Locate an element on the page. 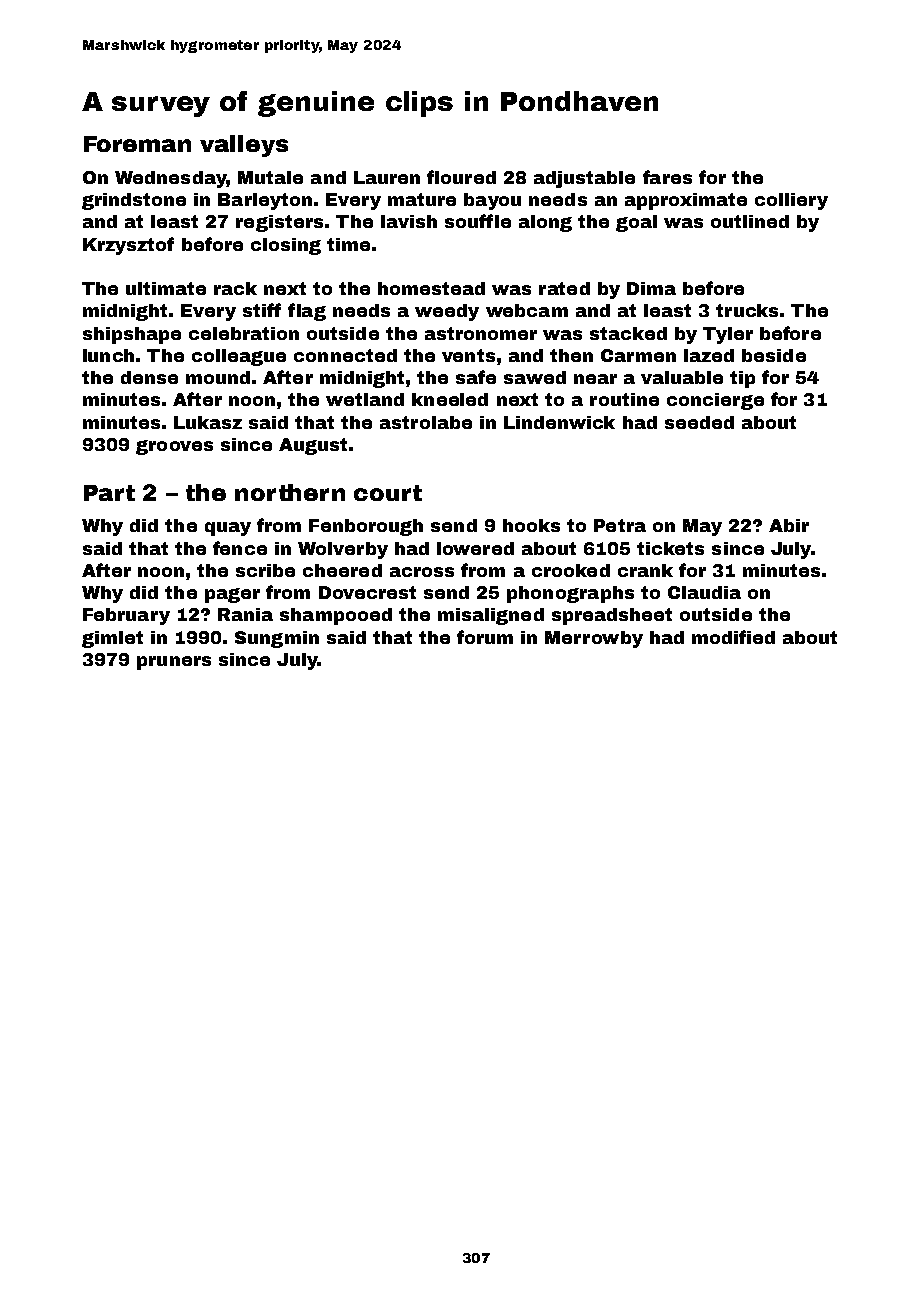 The height and width of the document is (1314, 924). seeded is located at coordinates (699, 422).
